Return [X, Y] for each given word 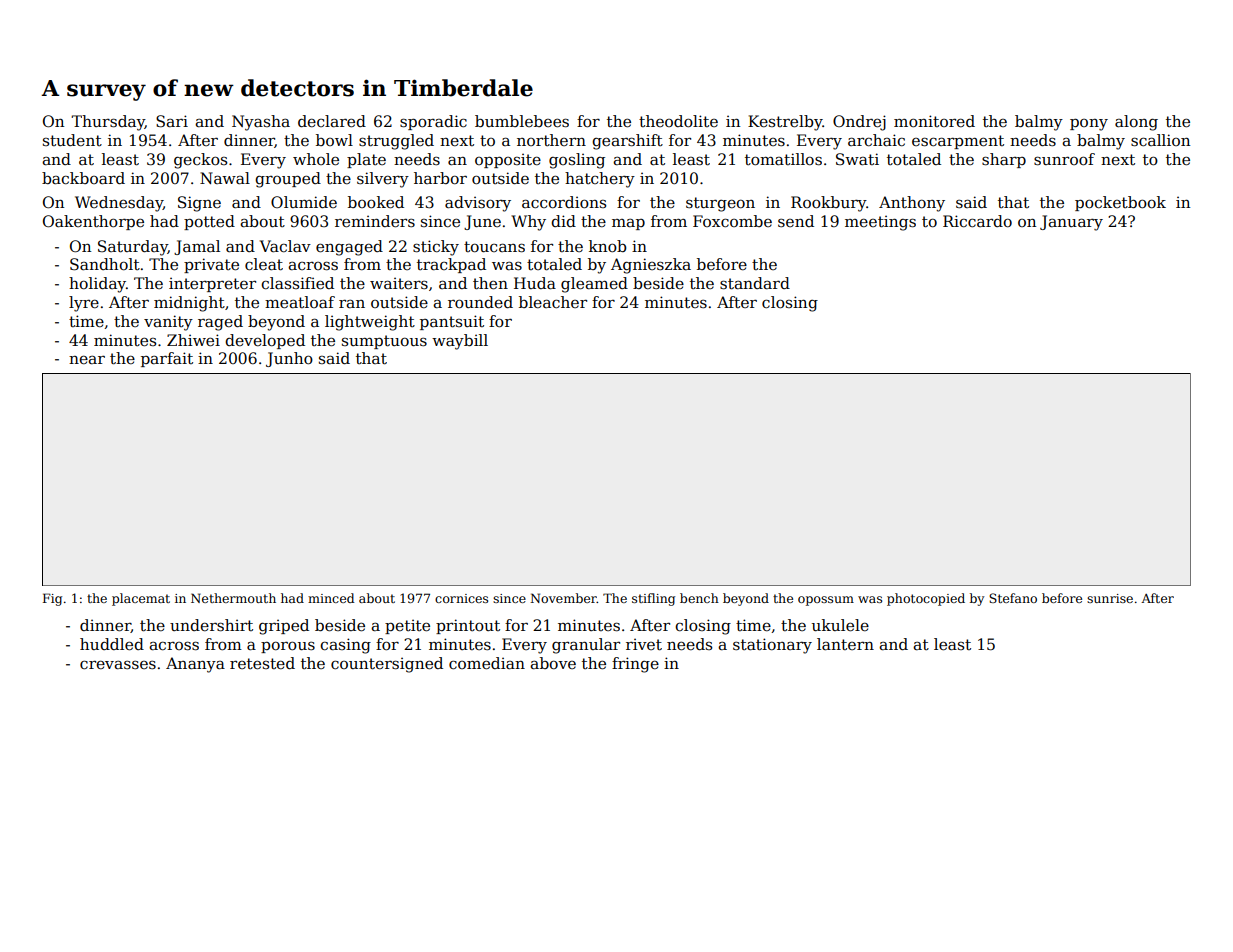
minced [331, 598]
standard [755, 283]
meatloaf [300, 302]
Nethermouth [233, 598]
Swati [857, 159]
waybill [460, 342]
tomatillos [783, 159]
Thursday [108, 123]
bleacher [553, 302]
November [563, 598]
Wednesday [119, 204]
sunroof [1064, 159]
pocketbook [1120, 203]
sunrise [1110, 598]
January [1071, 223]
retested [262, 663]
